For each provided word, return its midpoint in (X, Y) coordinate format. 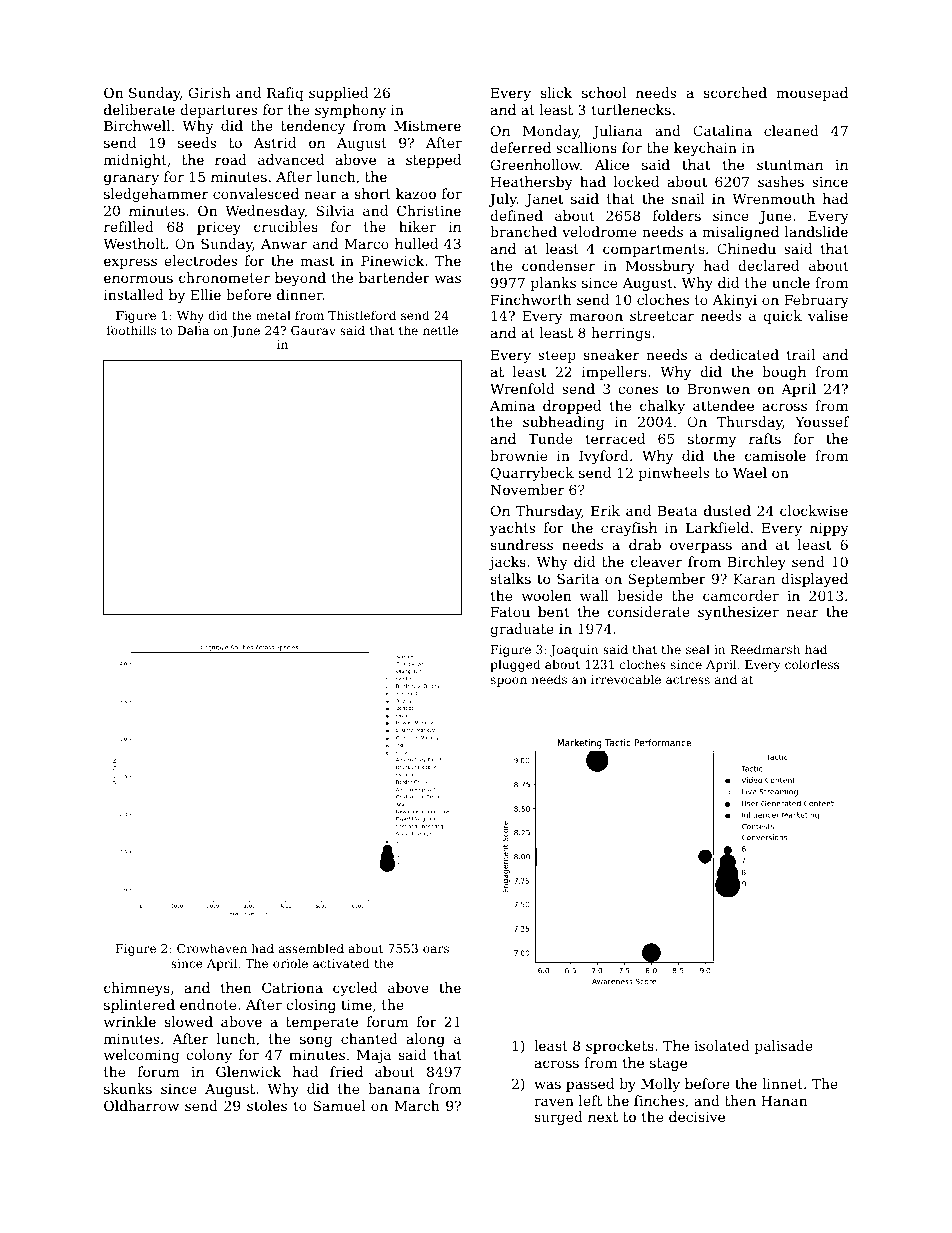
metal (273, 315)
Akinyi (735, 301)
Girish (210, 92)
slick (556, 92)
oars (436, 949)
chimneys (137, 989)
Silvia (335, 210)
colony (209, 1056)
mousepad (812, 94)
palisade (784, 1047)
